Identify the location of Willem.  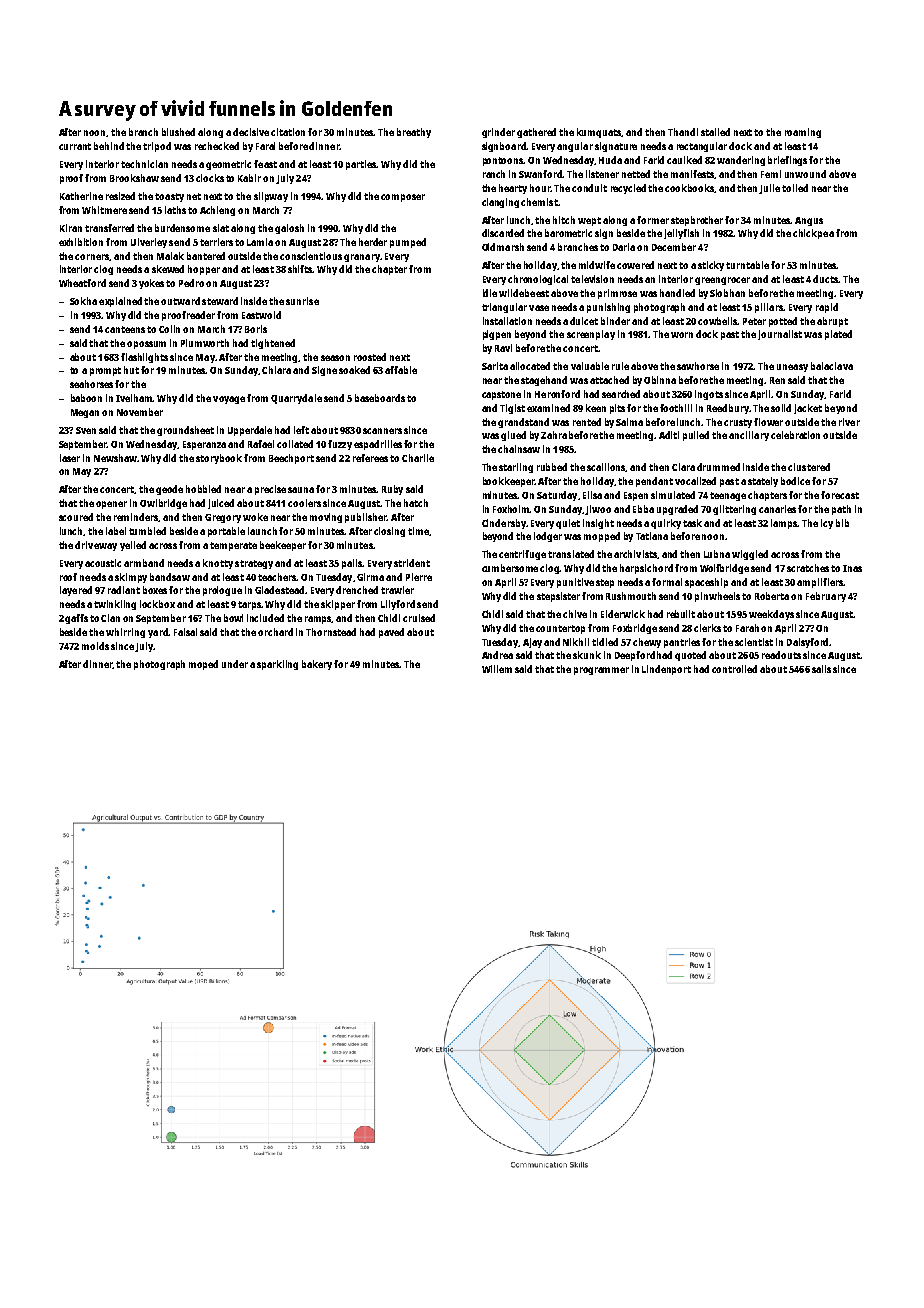
(497, 669).
